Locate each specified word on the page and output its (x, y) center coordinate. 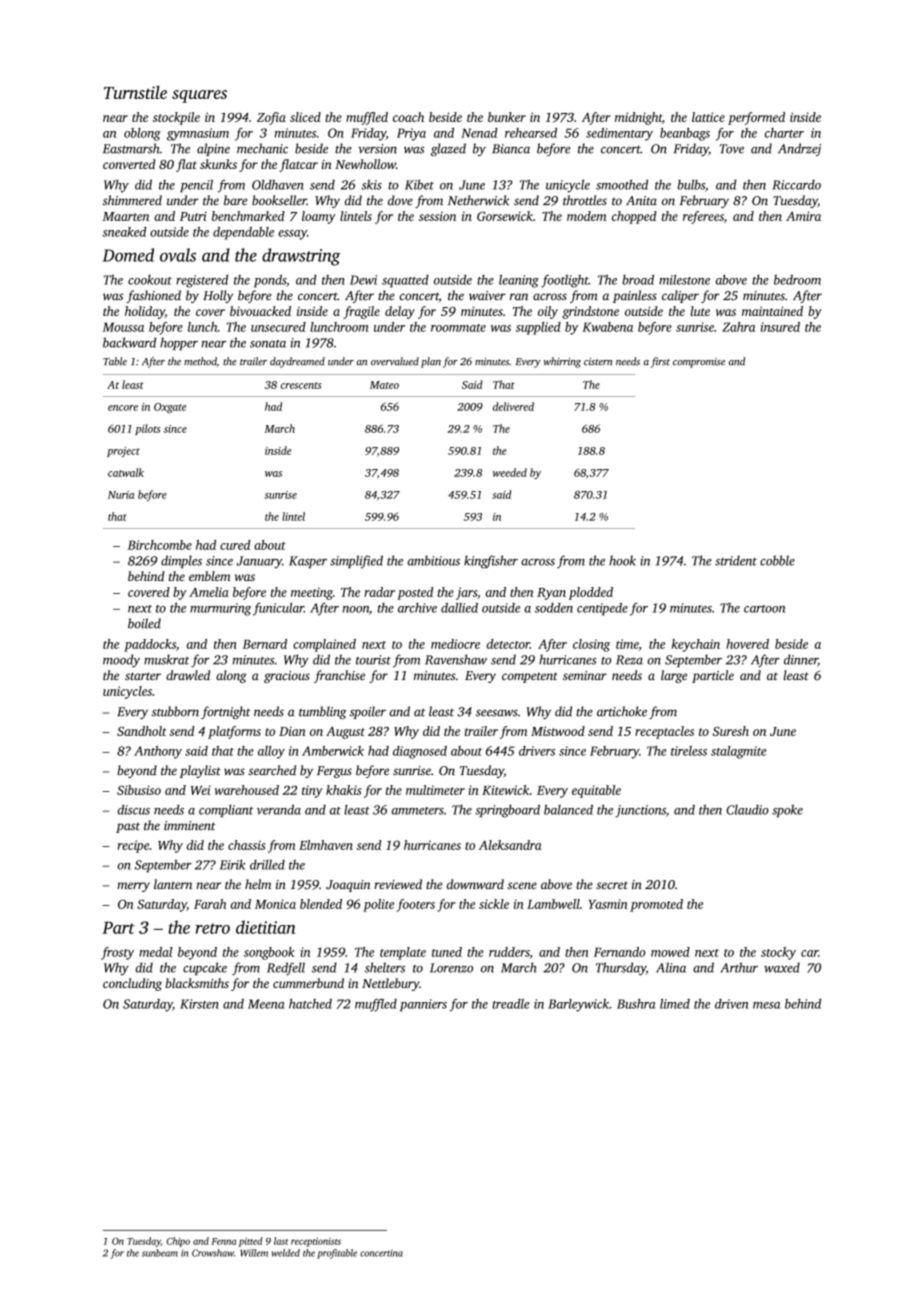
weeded (510, 472)
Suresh (731, 731)
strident (736, 560)
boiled (144, 623)
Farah (210, 904)
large (674, 676)
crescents (301, 385)
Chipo (178, 1242)
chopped (634, 217)
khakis (343, 790)
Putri (193, 216)
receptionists (316, 1242)
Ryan (551, 594)
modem (586, 216)
